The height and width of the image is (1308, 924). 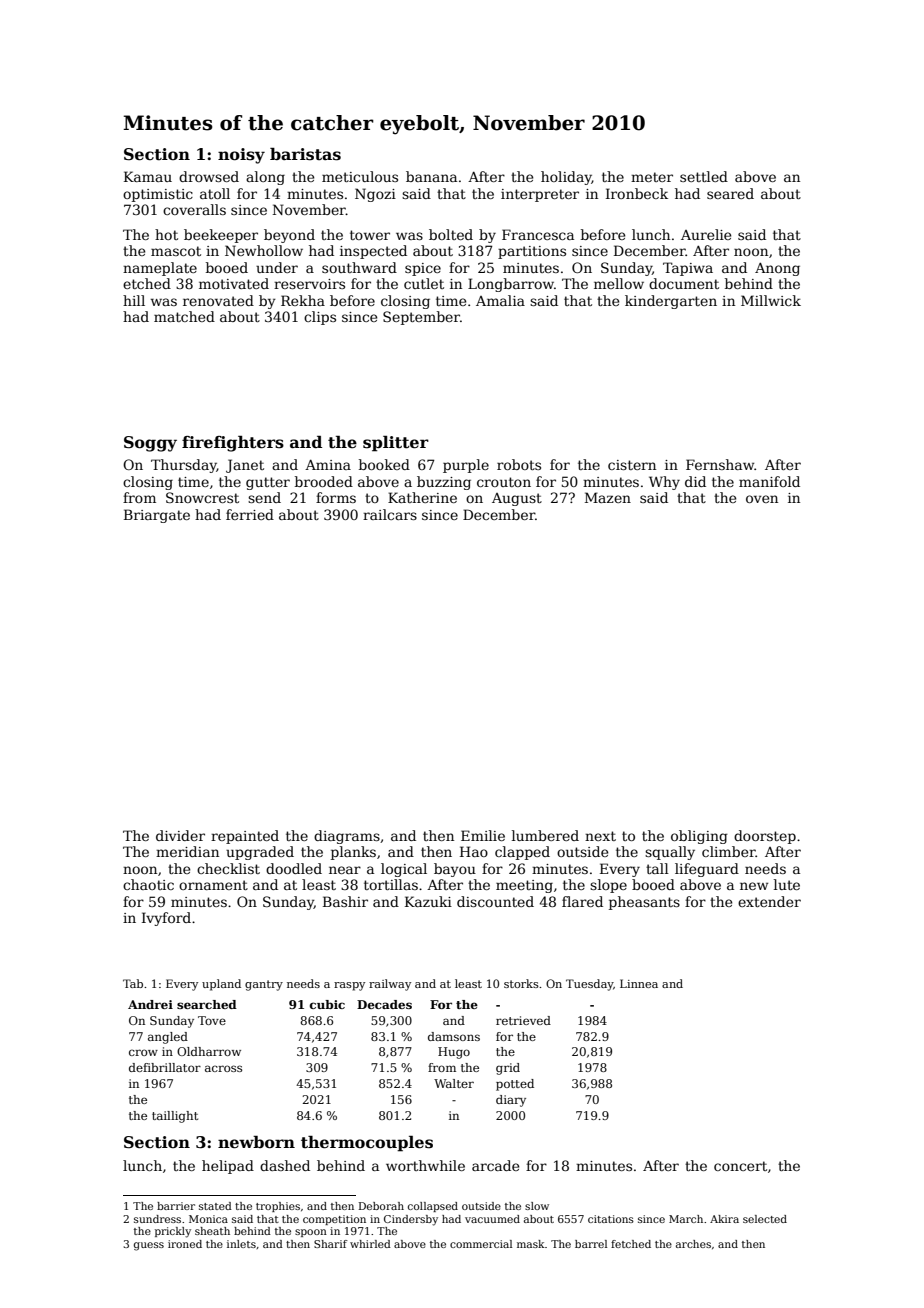 What do you see at coordinates (699, 837) in the image?
I see `obliging` at bounding box center [699, 837].
